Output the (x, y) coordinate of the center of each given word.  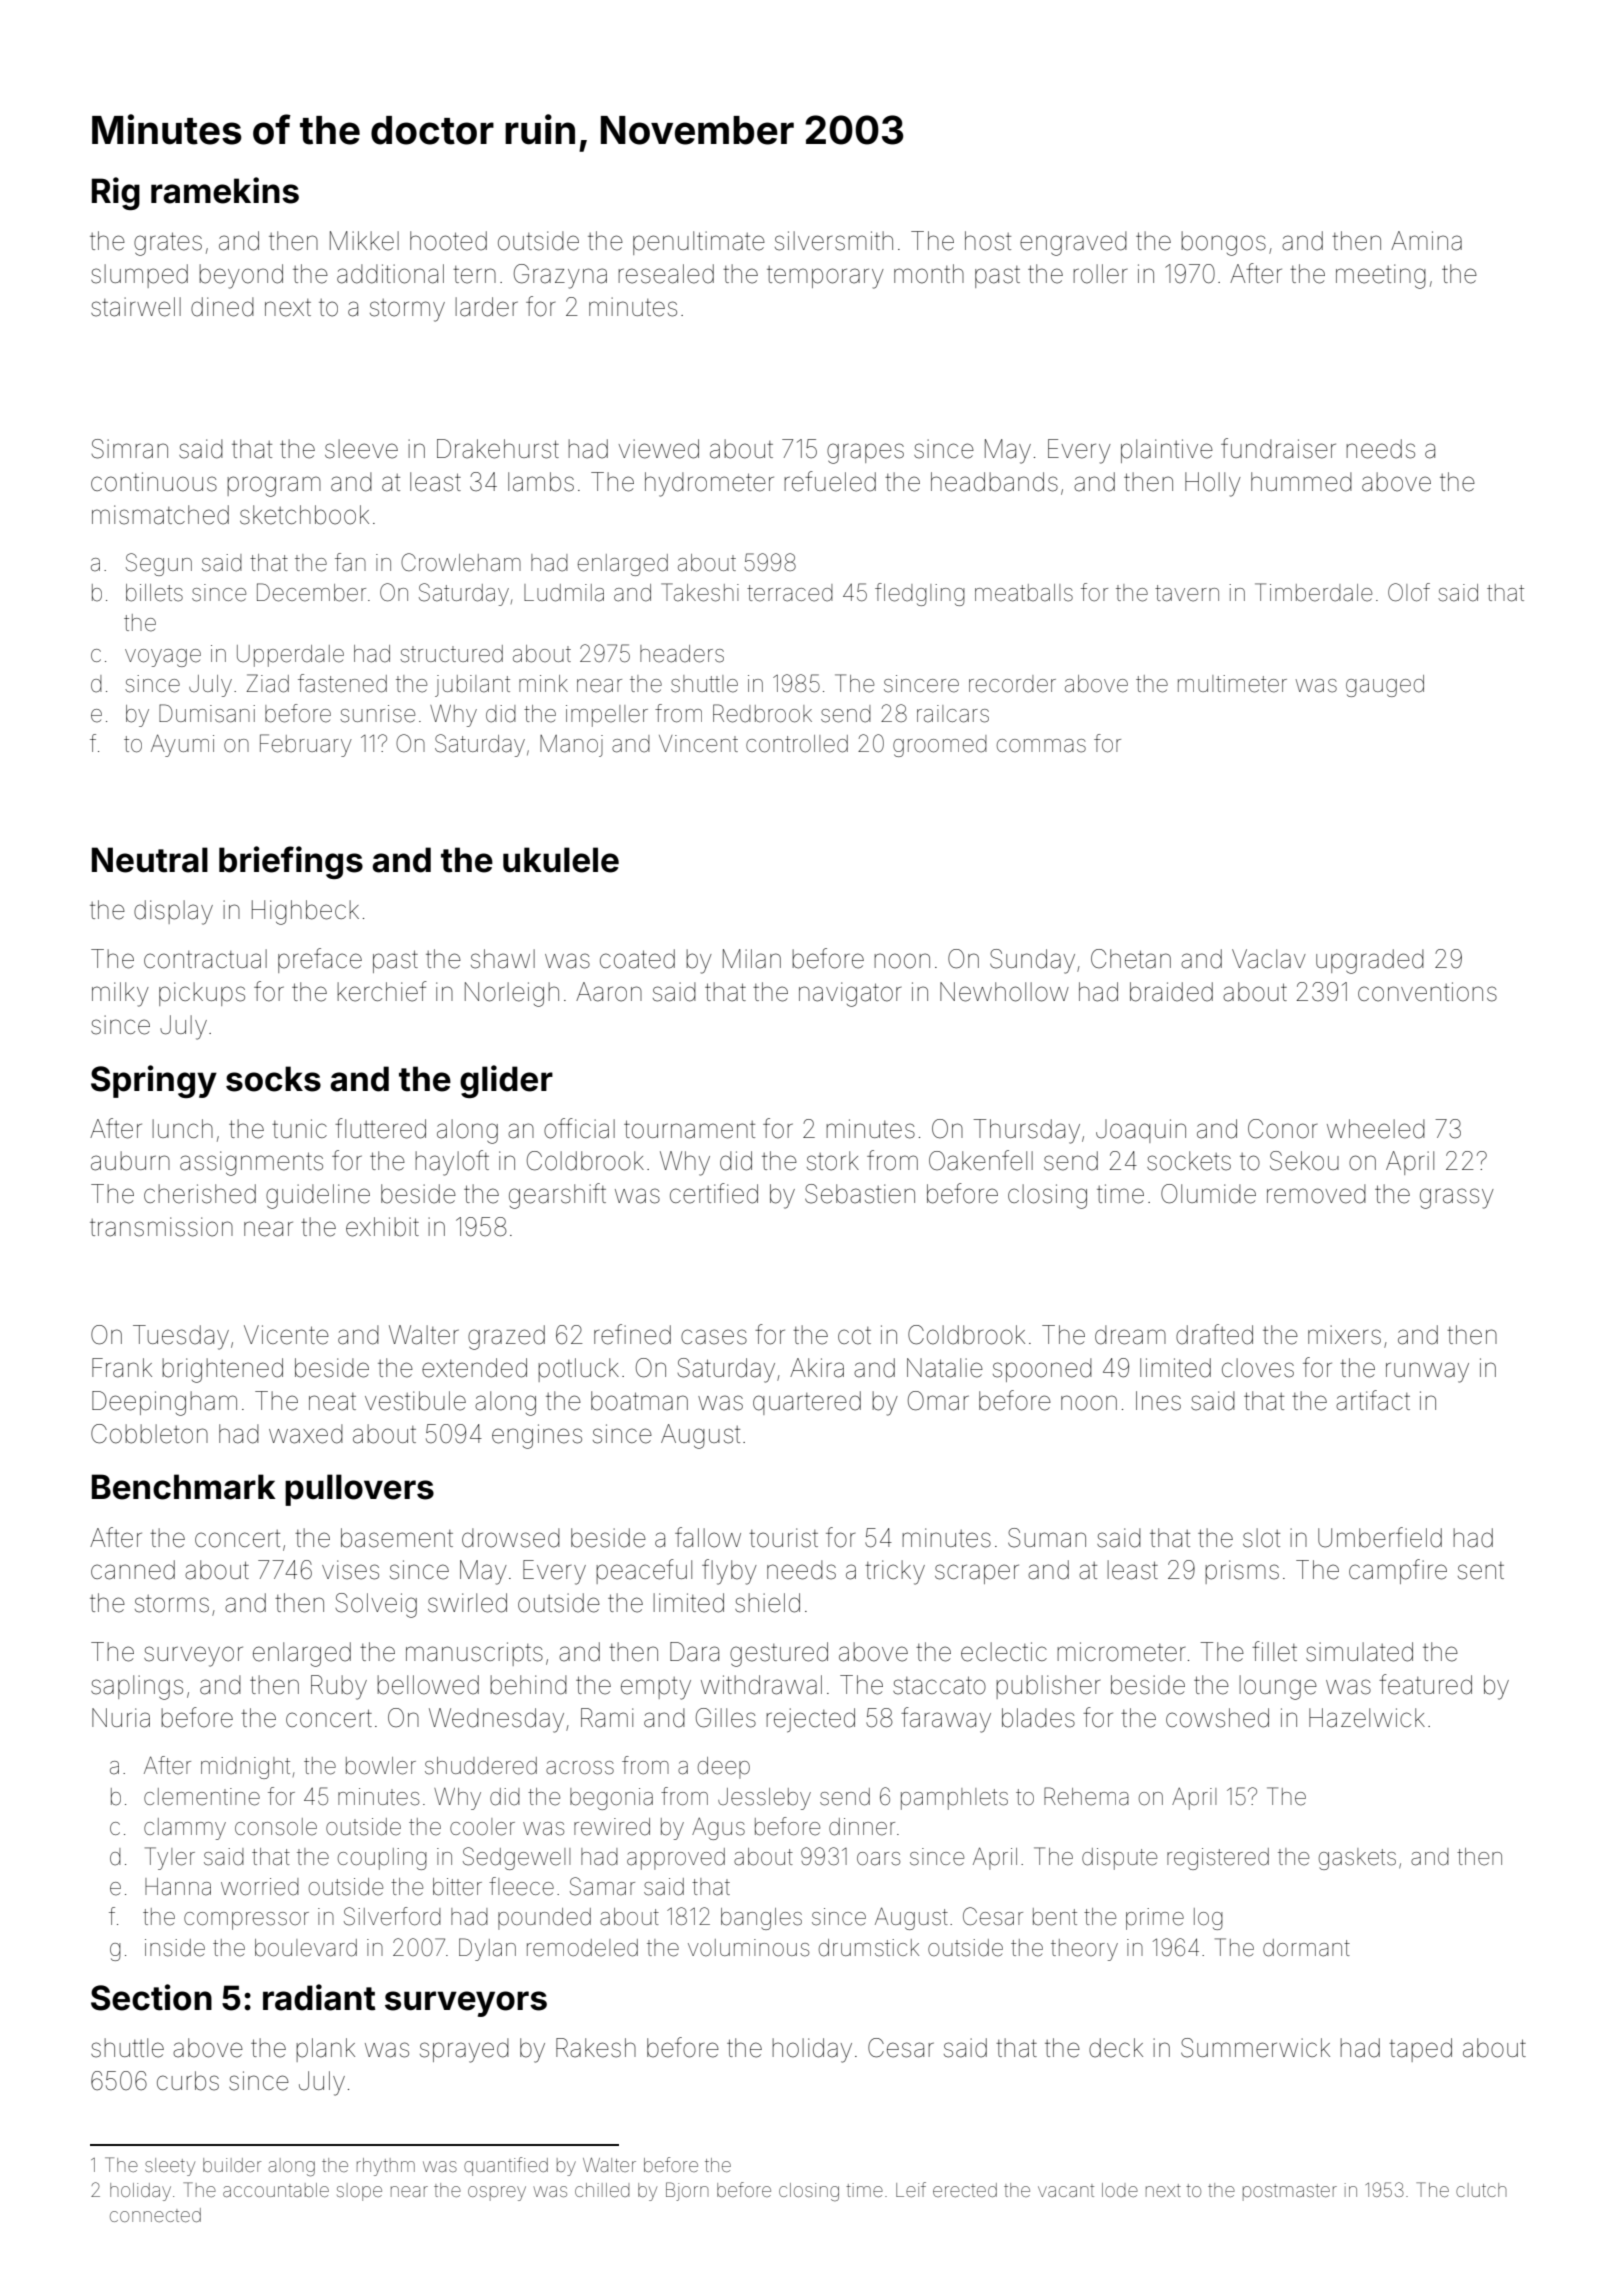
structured (451, 654)
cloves (1258, 1368)
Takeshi (700, 592)
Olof (1409, 592)
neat (332, 1402)
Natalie (945, 1368)
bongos (1223, 243)
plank (325, 2050)
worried (260, 1887)
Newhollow (1004, 992)
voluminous (748, 1948)
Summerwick (1255, 2048)
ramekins (225, 190)
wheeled (1376, 1129)
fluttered (380, 1128)
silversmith (834, 241)
